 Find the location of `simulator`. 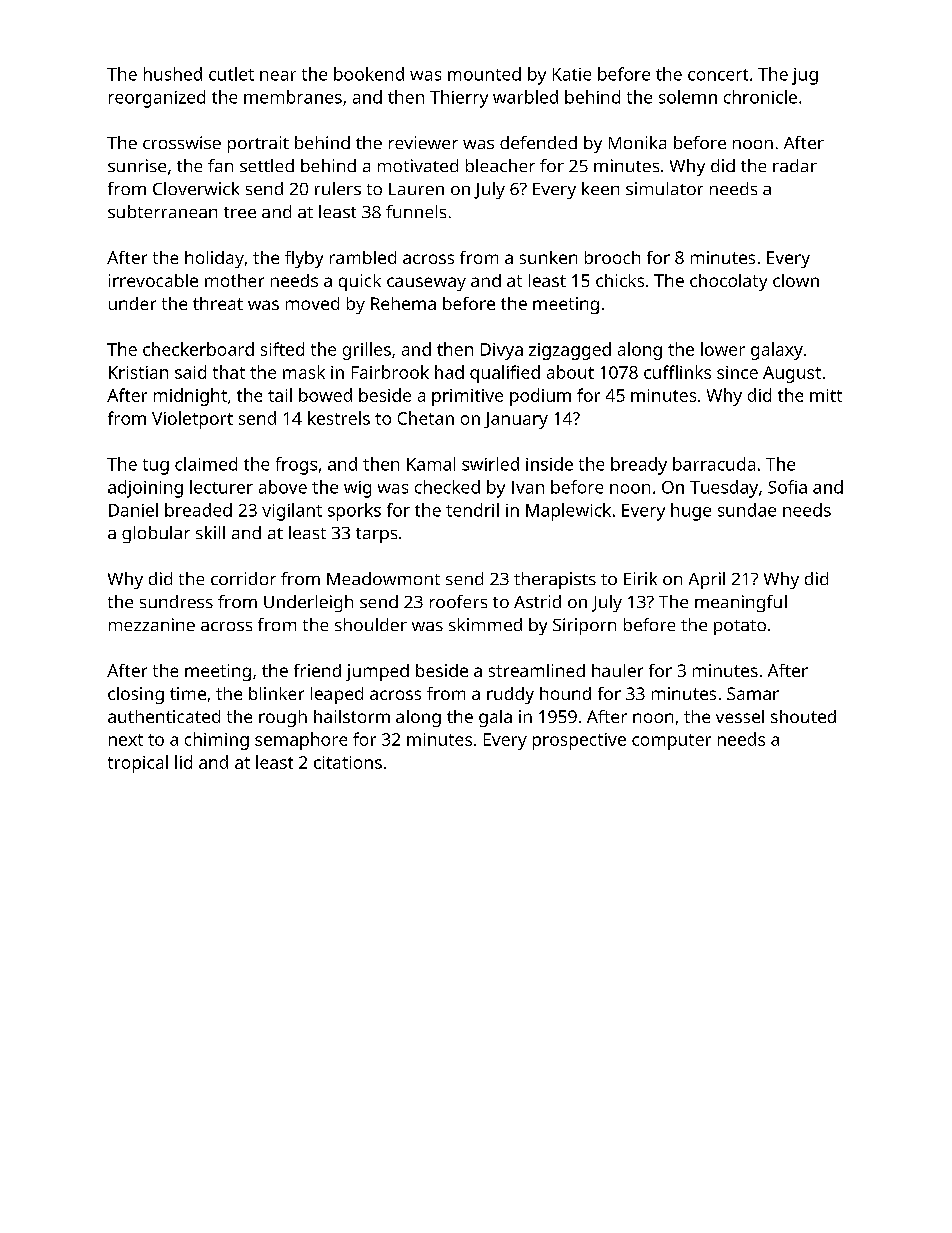

simulator is located at coordinates (664, 188).
